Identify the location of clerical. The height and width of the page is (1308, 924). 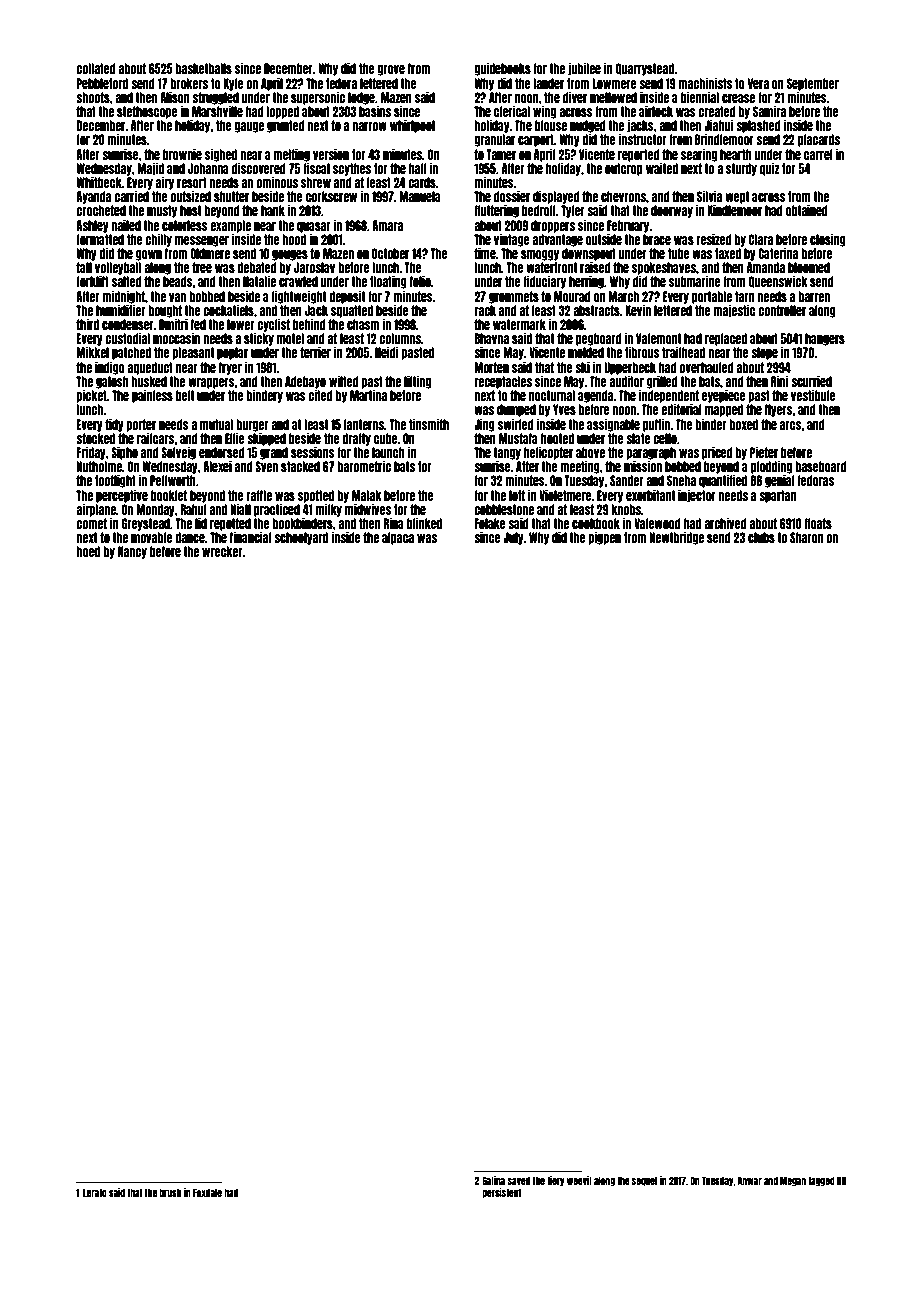
(512, 111).
